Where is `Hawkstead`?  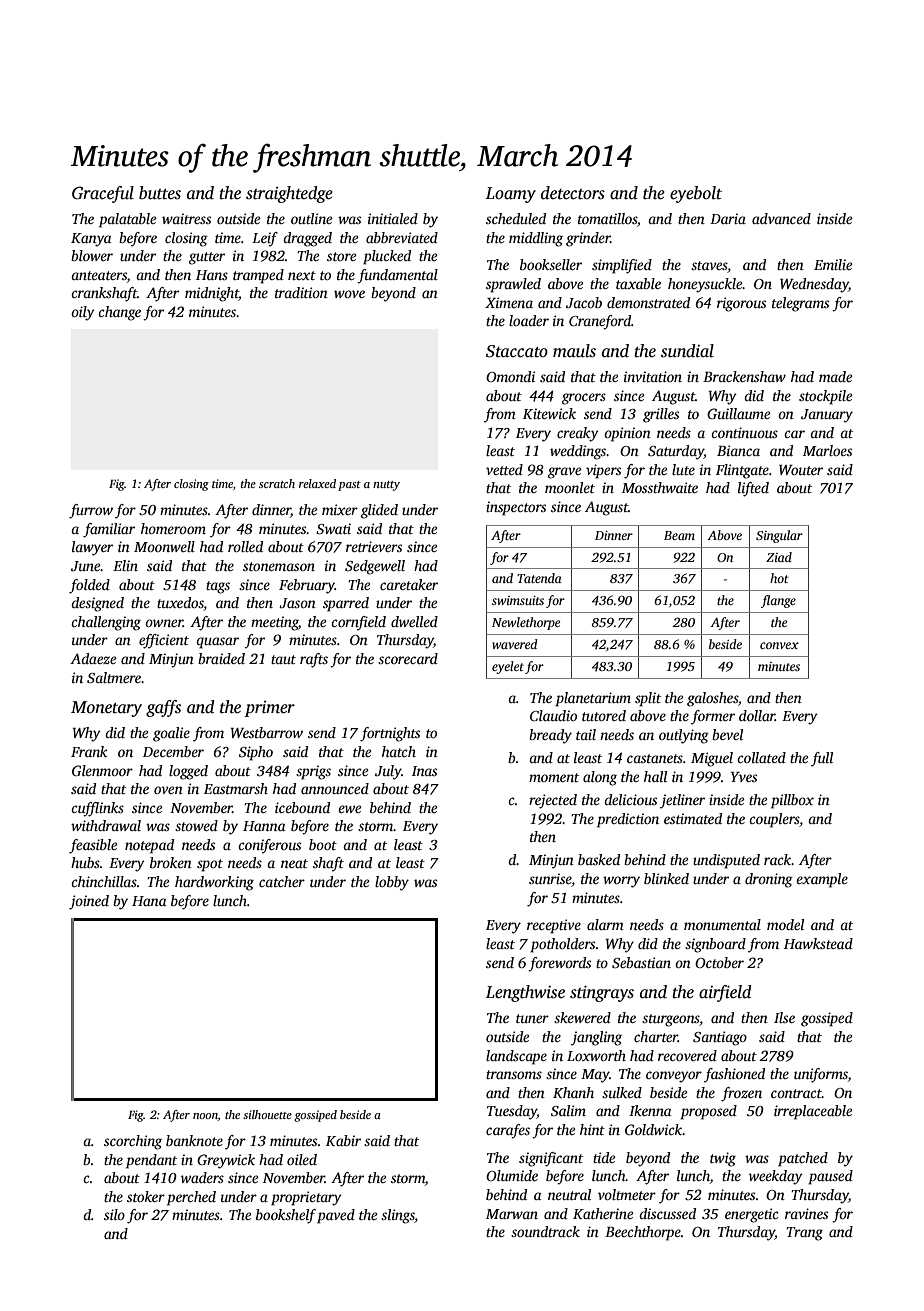
Hawkstead is located at coordinates (818, 943).
